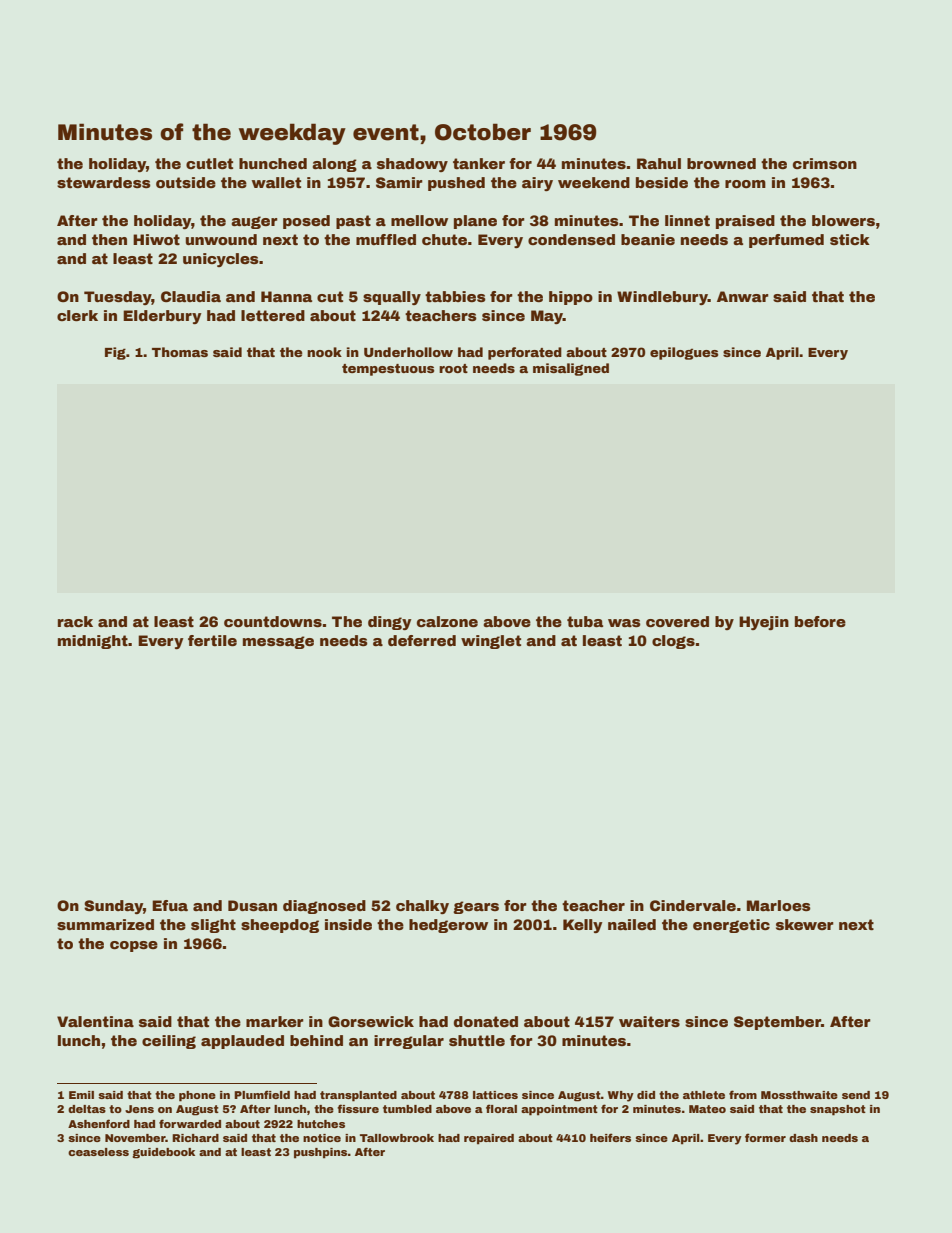 This screenshot has width=952, height=1233. Describe the element at coordinates (252, 905) in the screenshot. I see `Dusan` at that location.
